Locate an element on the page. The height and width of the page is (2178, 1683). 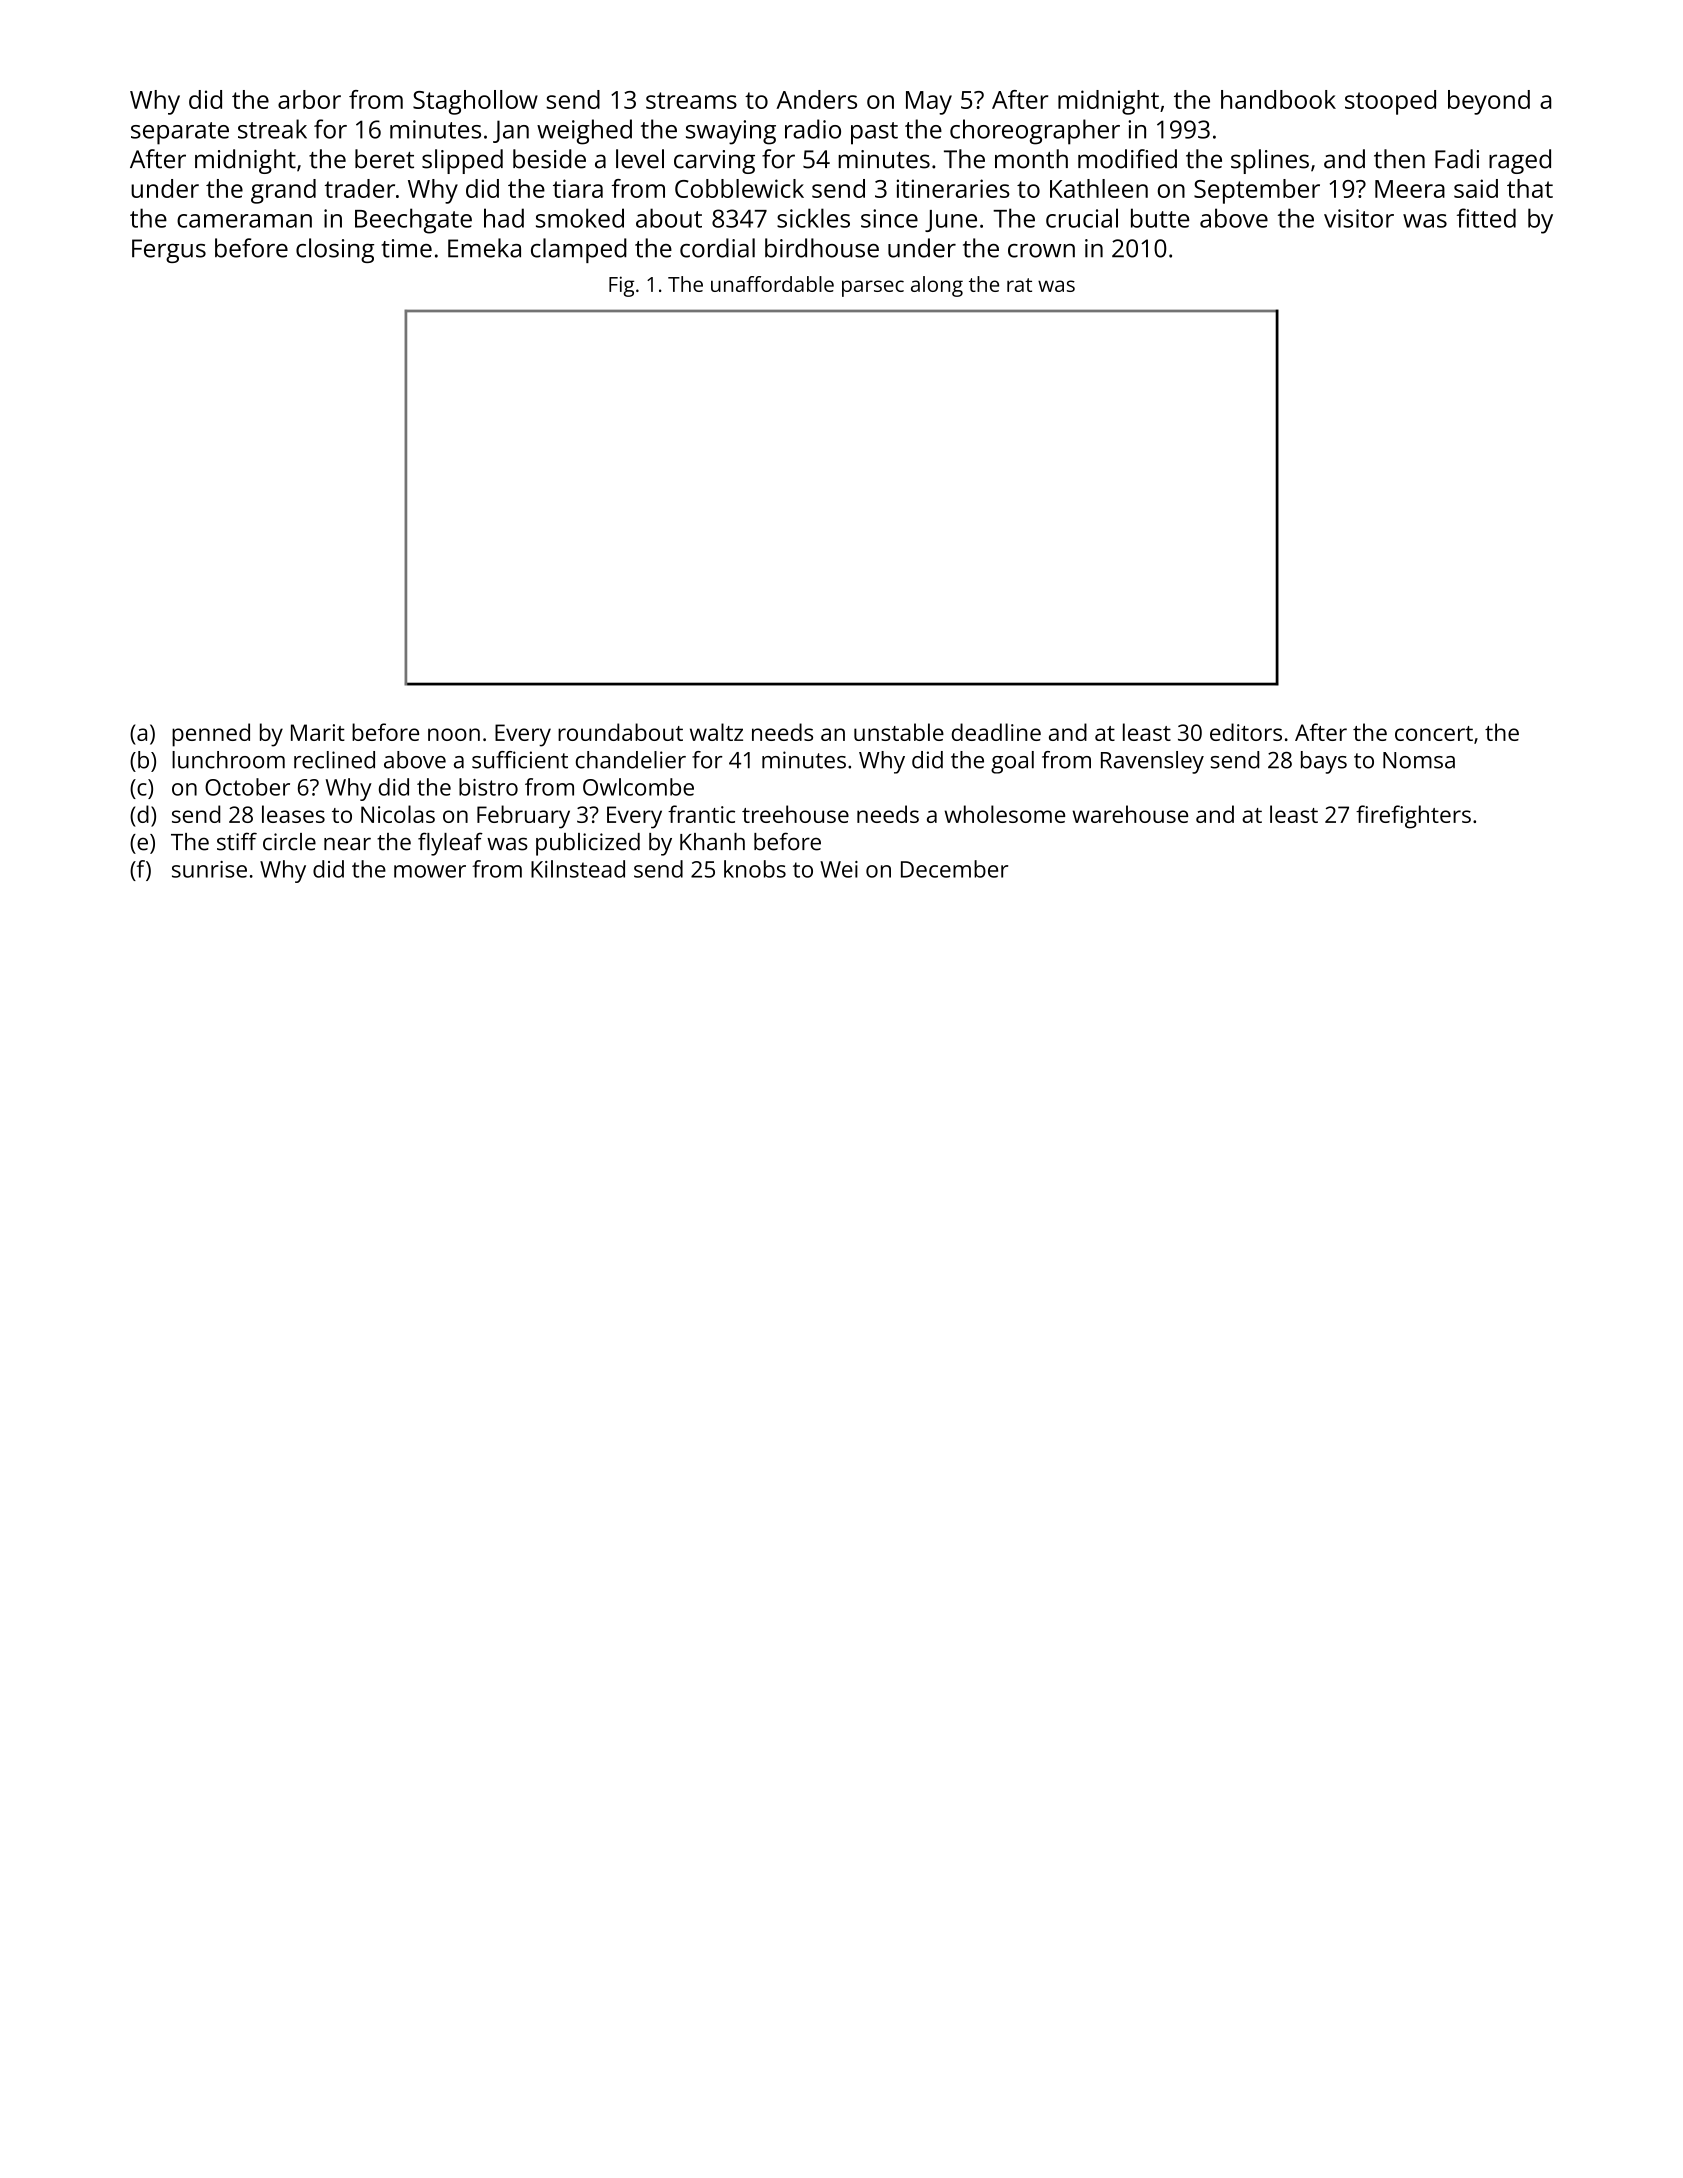
editors is located at coordinates (1246, 732).
